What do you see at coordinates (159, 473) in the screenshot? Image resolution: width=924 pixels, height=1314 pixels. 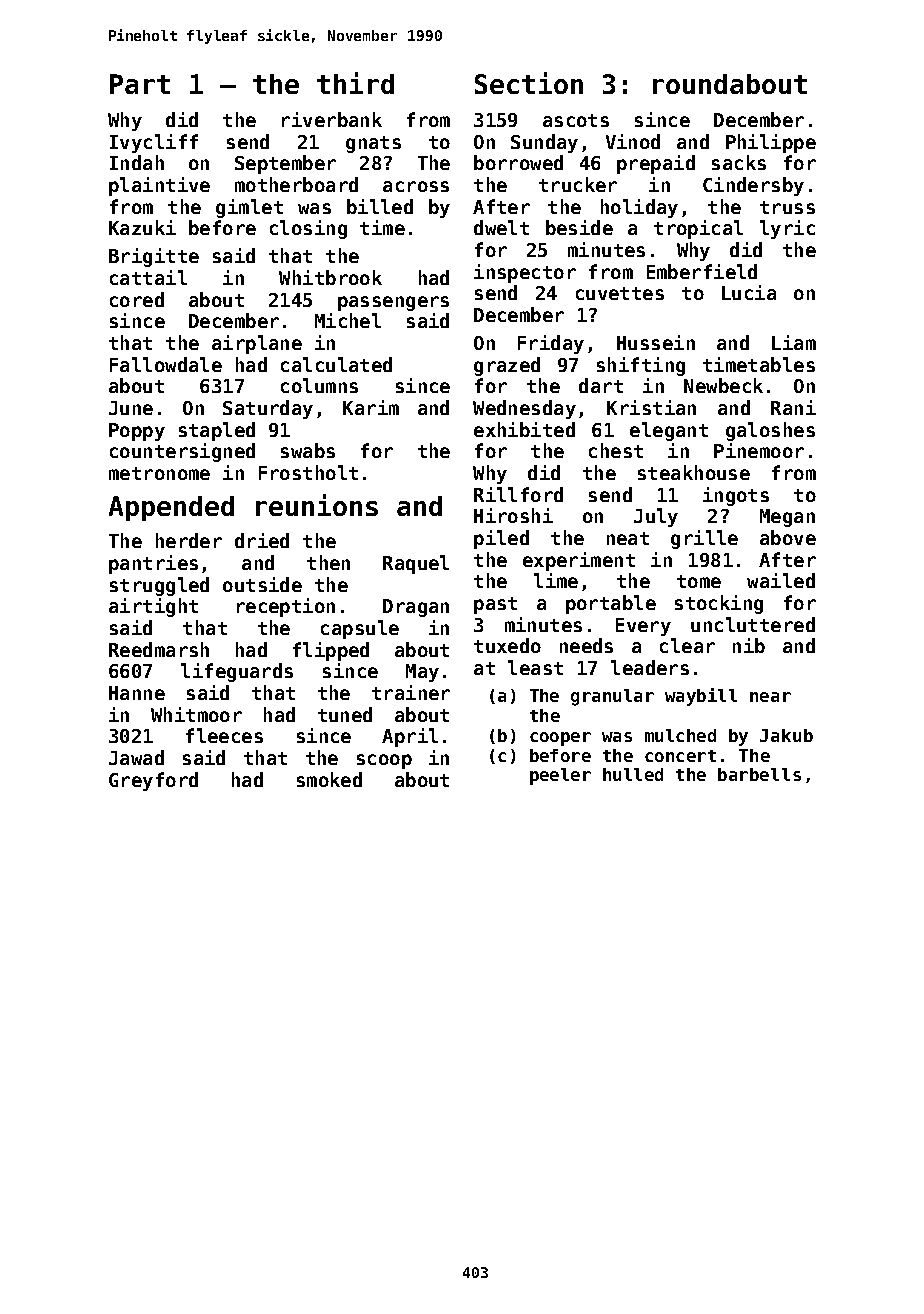 I see `metronome` at bounding box center [159, 473].
